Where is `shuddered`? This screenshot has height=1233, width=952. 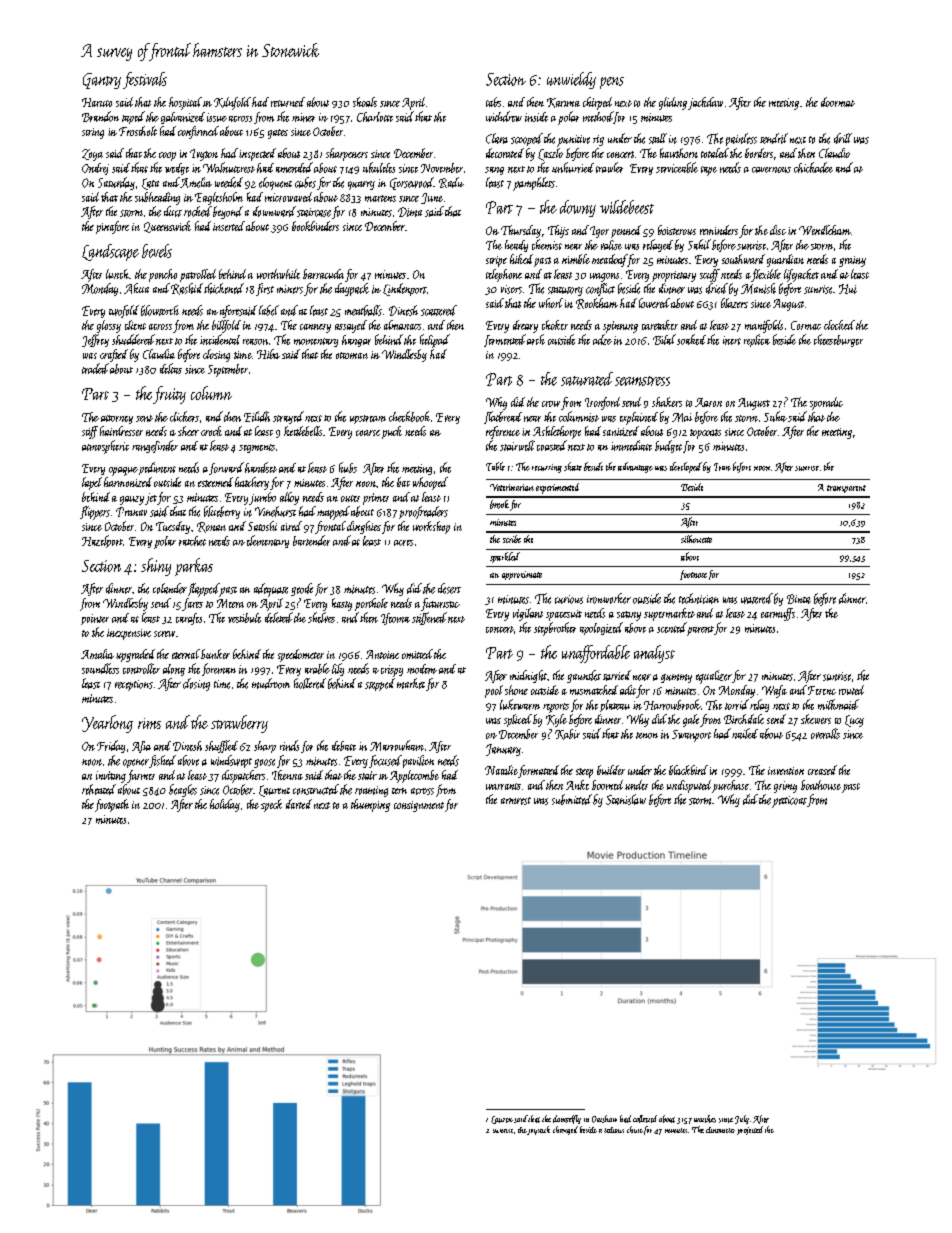 shuddered is located at coordinates (133, 339).
